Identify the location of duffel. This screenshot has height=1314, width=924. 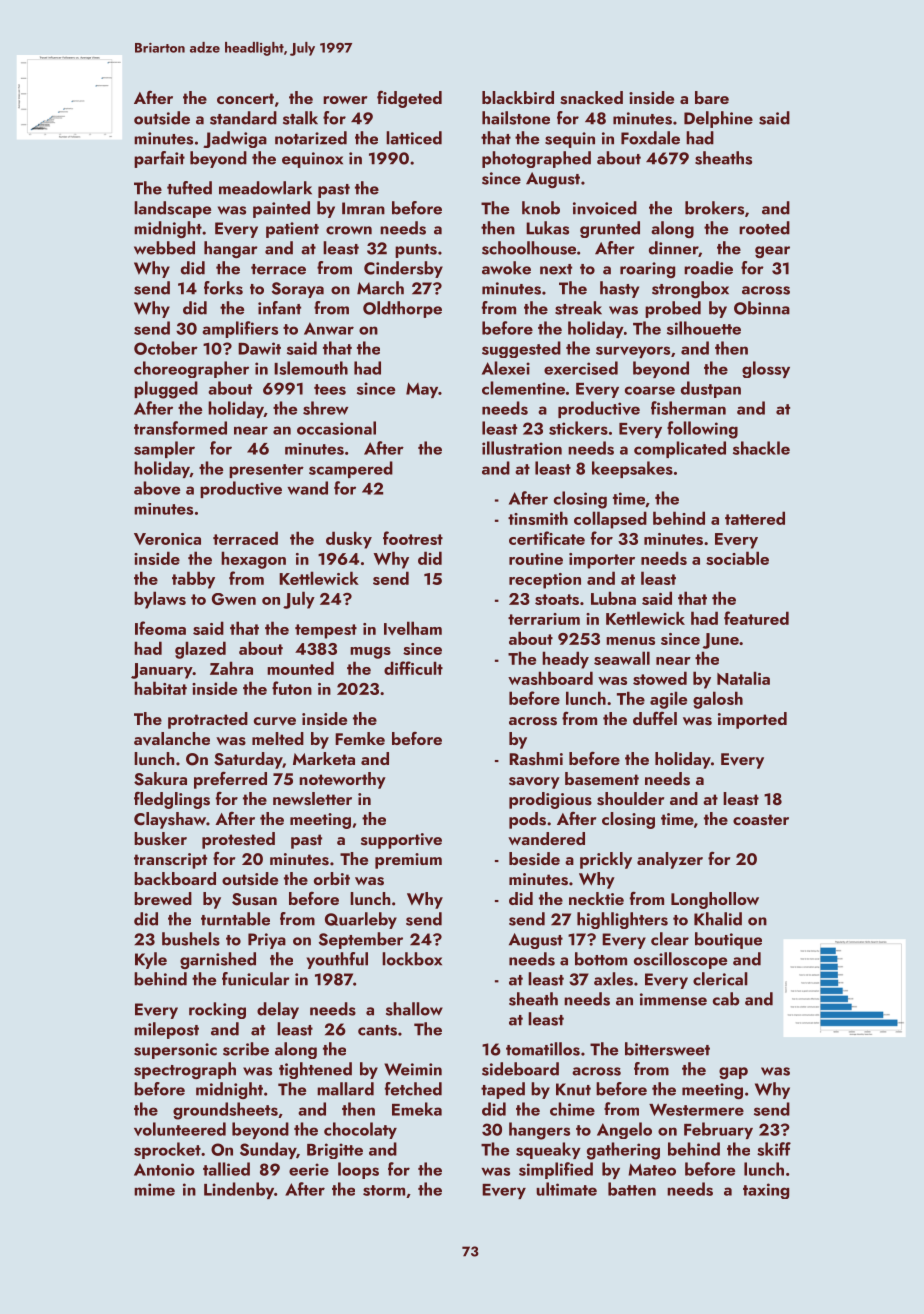
(655, 718).
